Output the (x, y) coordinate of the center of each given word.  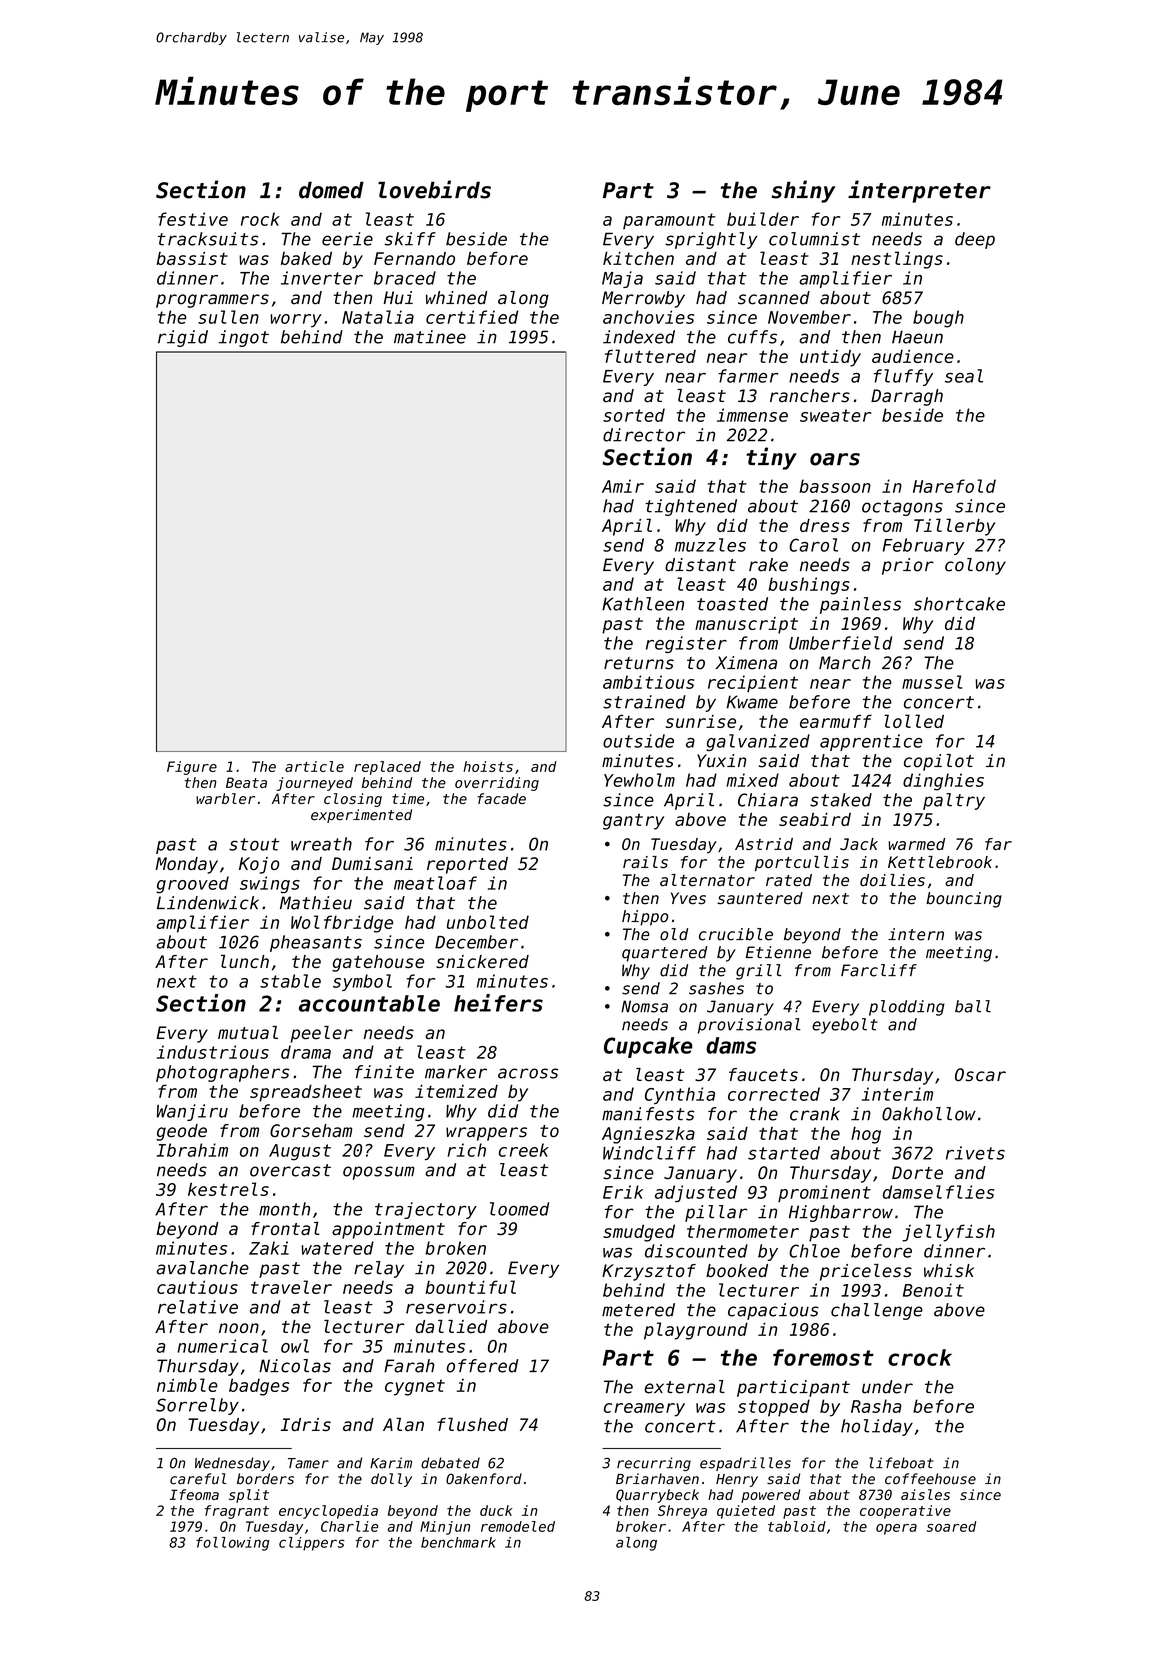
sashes (716, 988)
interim (897, 1094)
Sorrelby (197, 1406)
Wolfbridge (342, 924)
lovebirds (434, 189)
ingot (244, 338)
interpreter (919, 191)
